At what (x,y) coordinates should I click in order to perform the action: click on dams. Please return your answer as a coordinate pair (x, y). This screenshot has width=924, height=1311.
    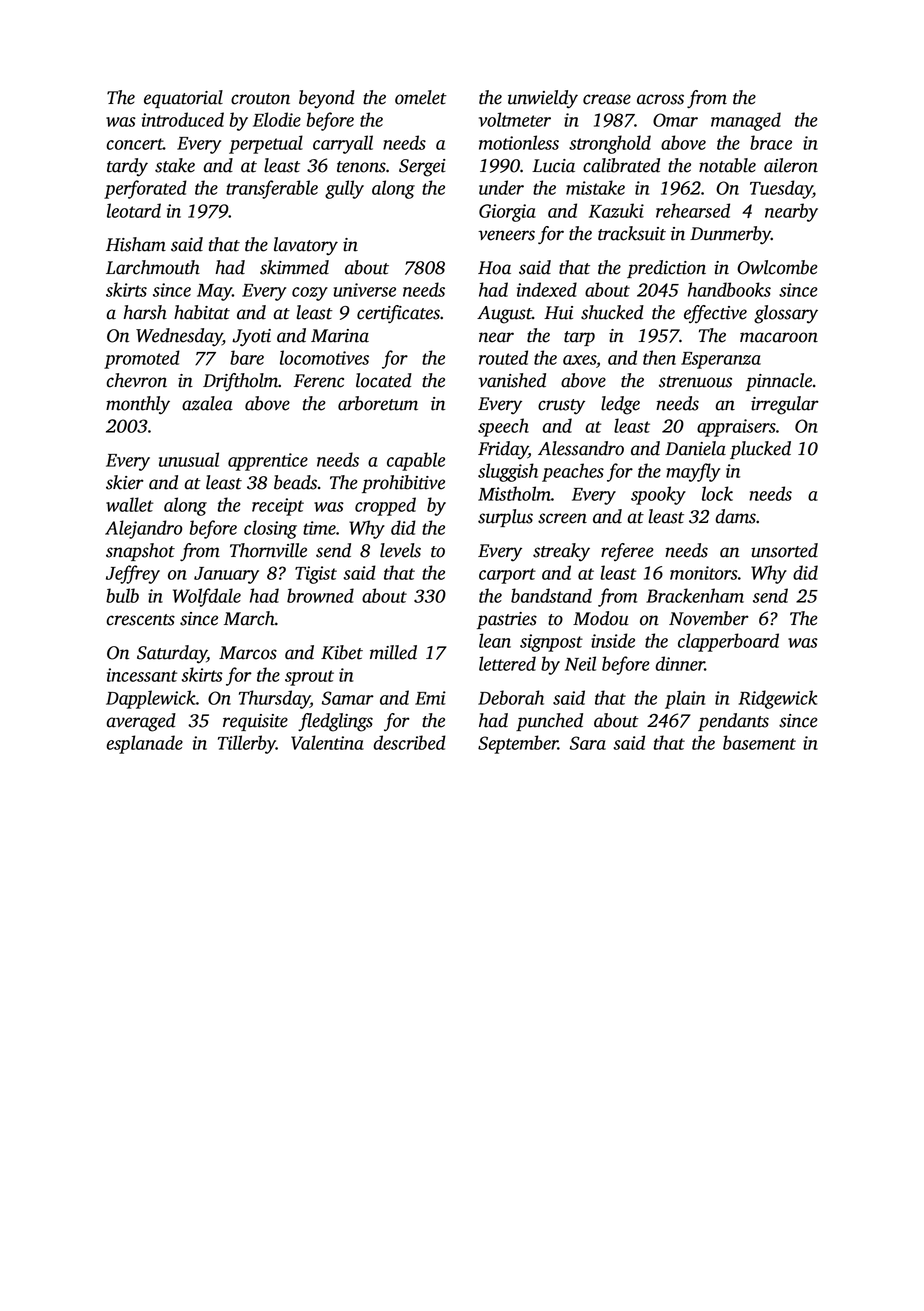
    Looking at the image, I should click on (735, 516).
